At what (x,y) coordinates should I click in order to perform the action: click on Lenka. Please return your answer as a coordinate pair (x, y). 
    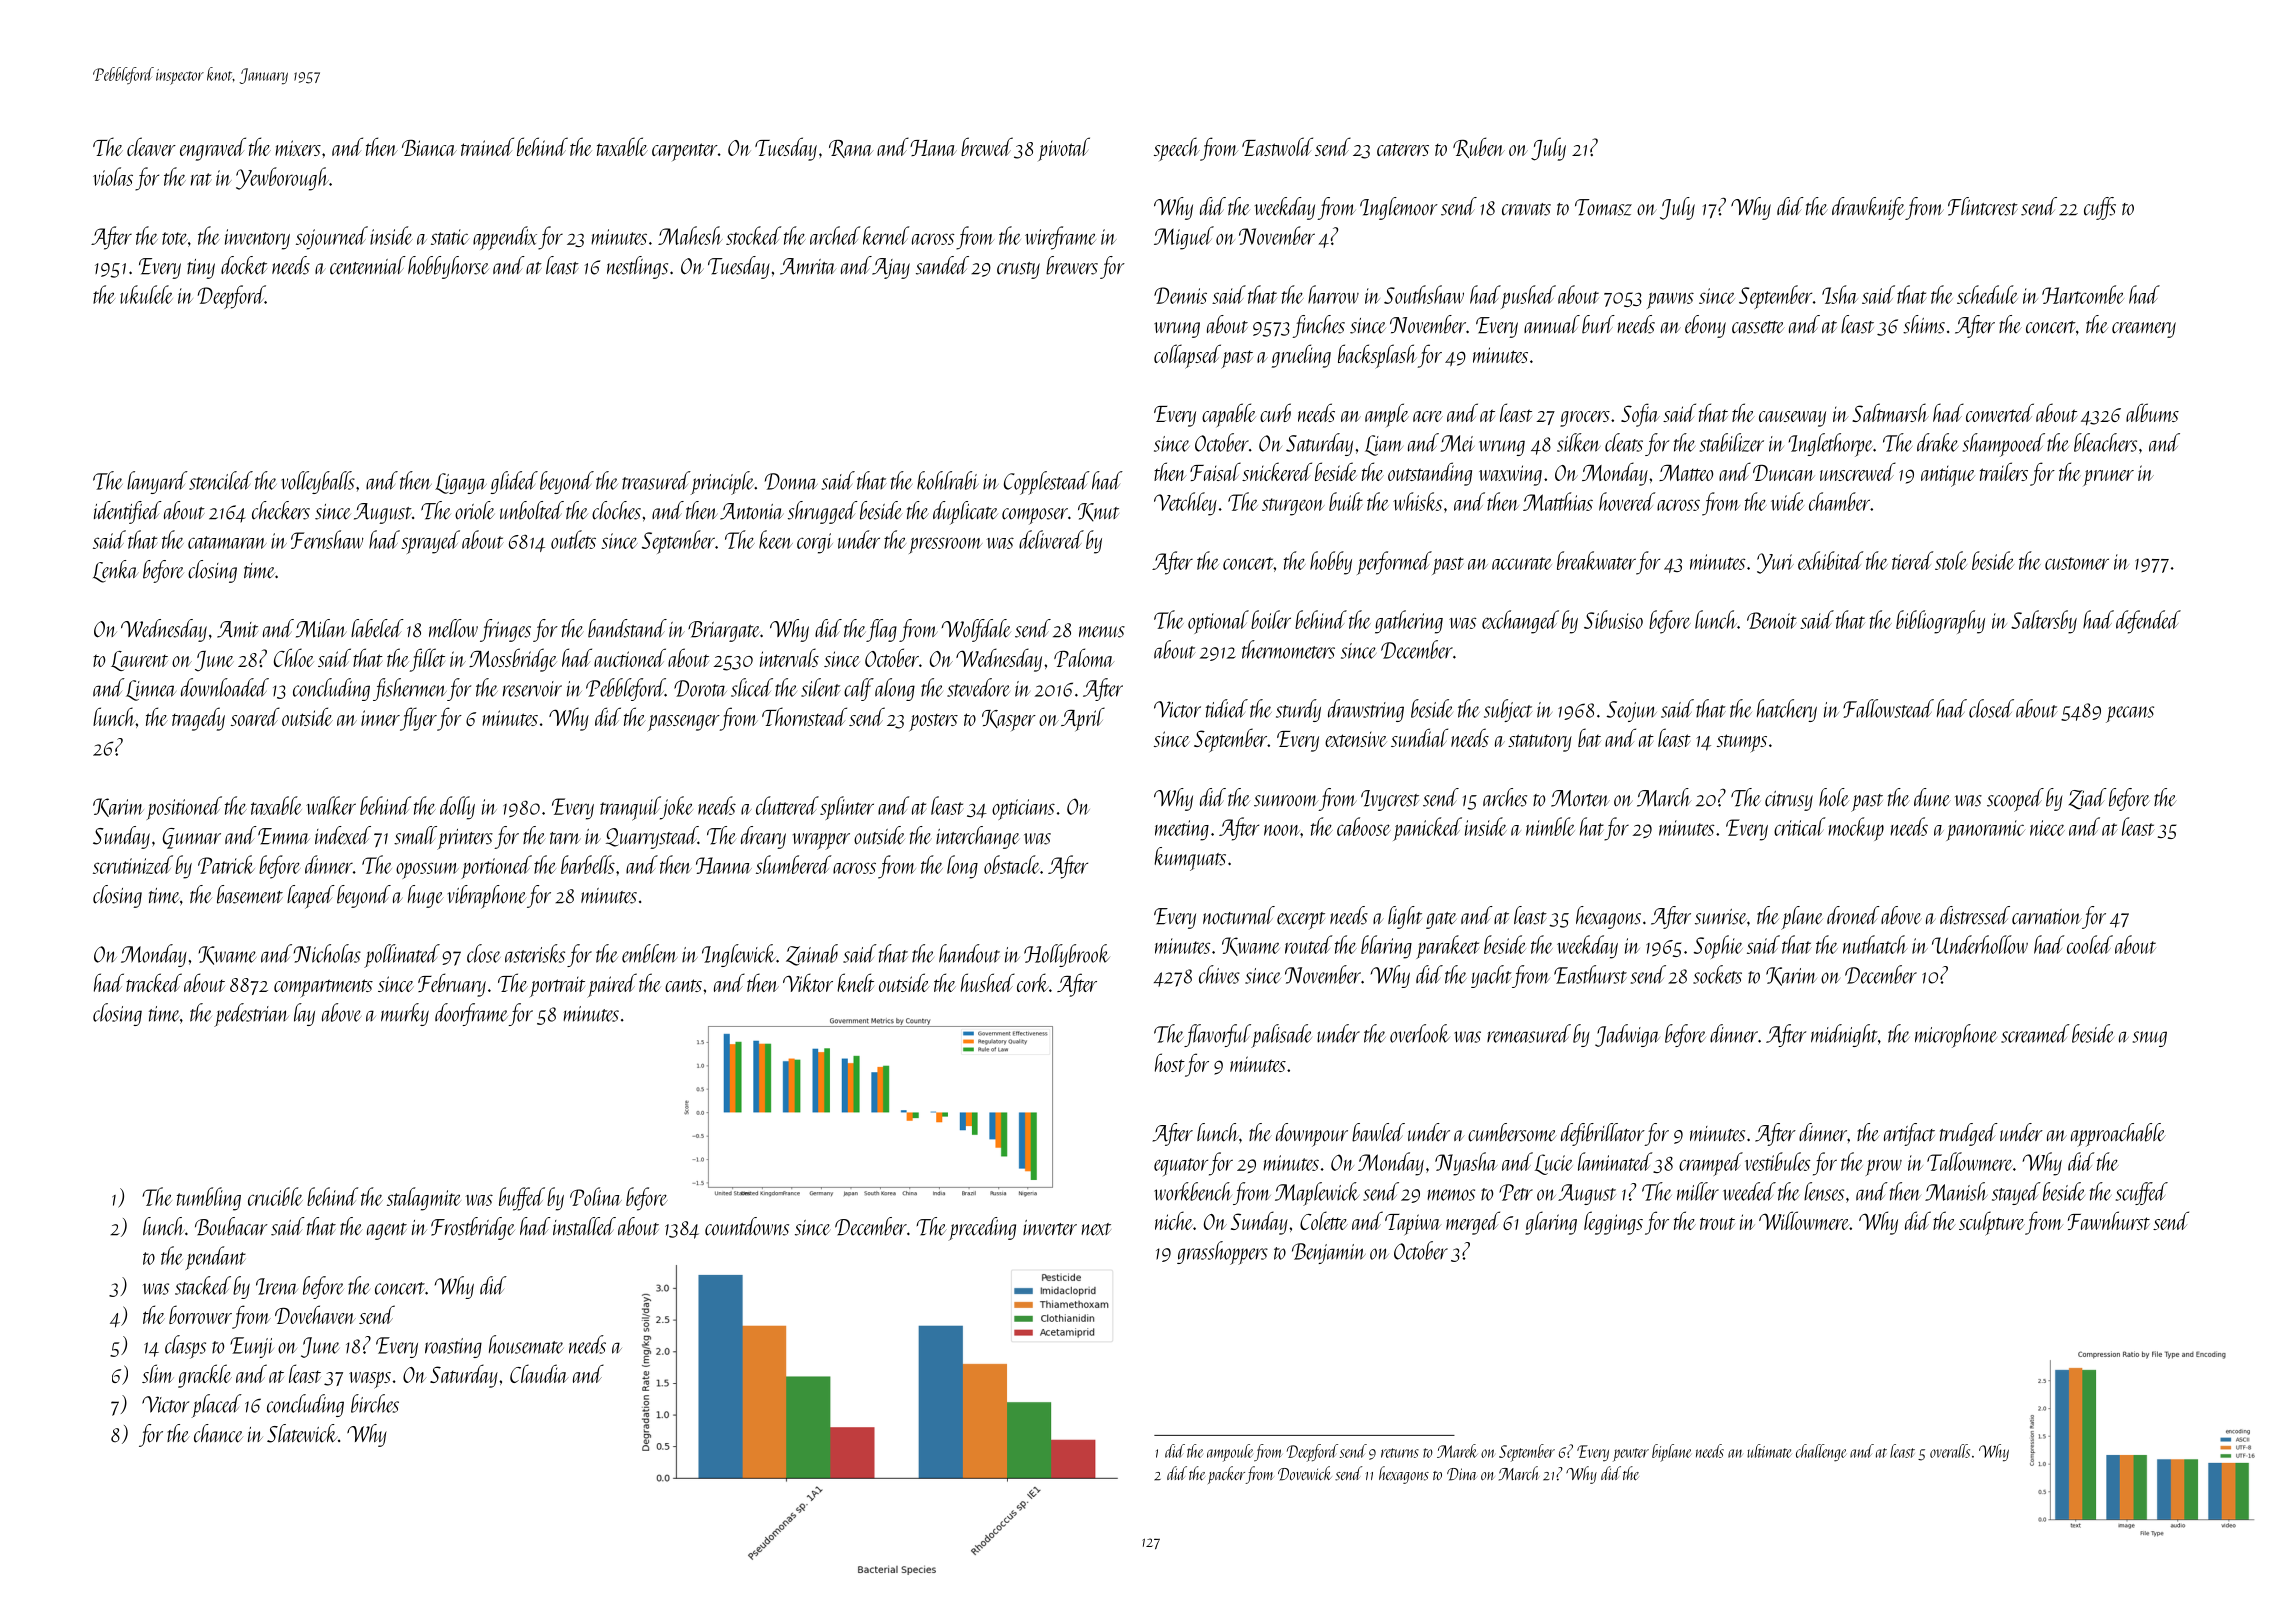
    Looking at the image, I should click on (116, 571).
